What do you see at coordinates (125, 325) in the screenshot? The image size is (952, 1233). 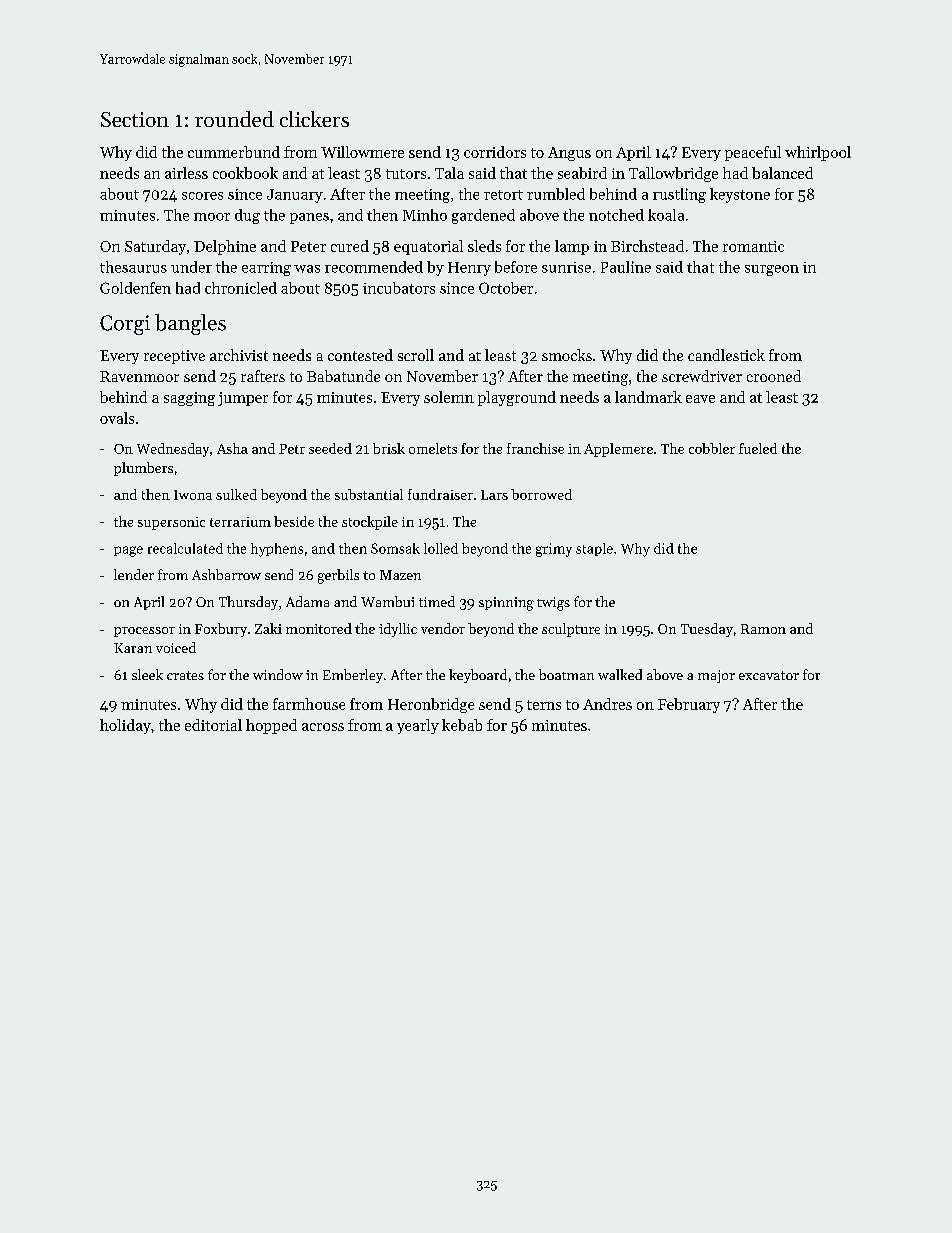 I see `Corgi` at bounding box center [125, 325].
